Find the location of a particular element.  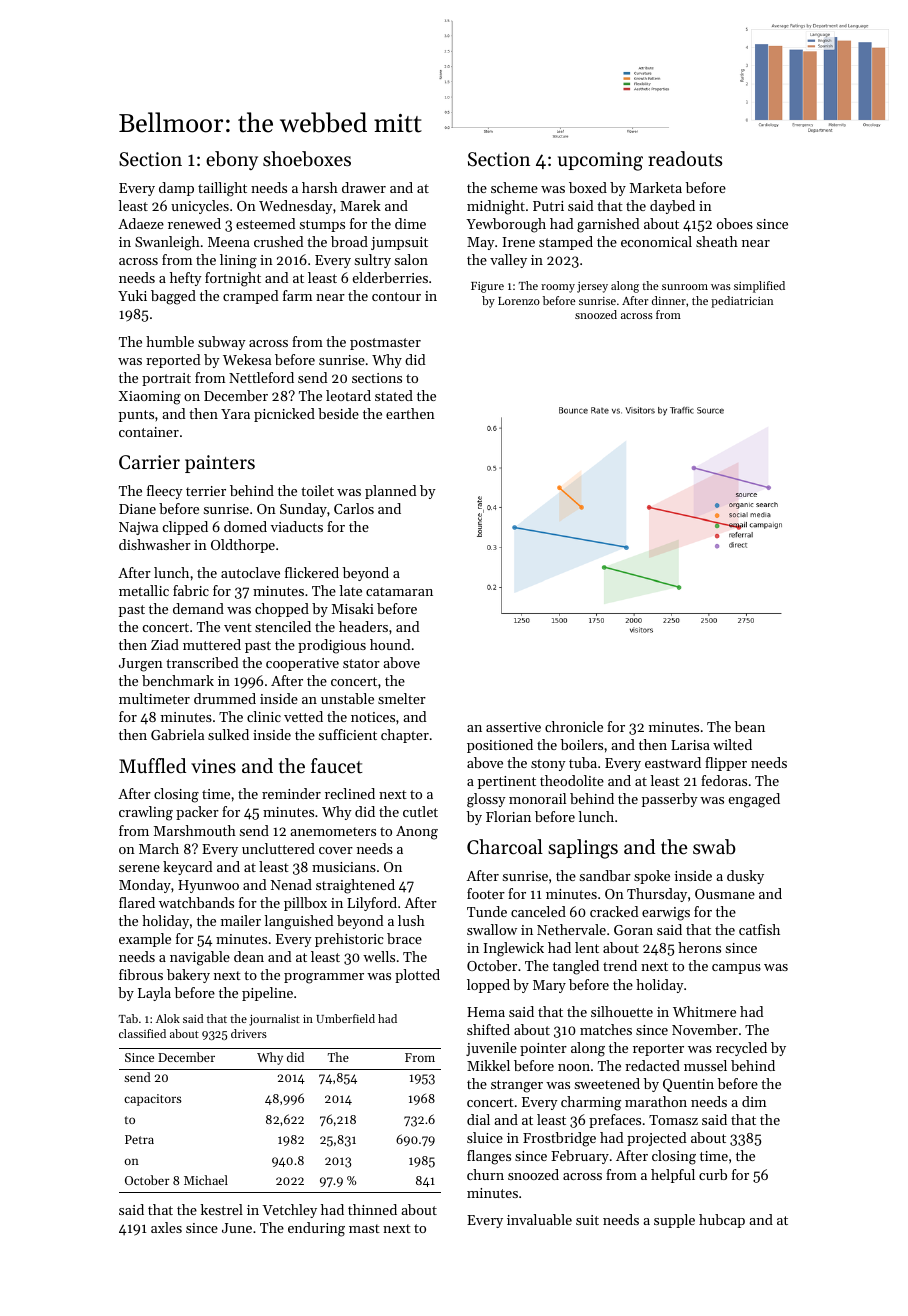

Petra is located at coordinates (139, 1139).
